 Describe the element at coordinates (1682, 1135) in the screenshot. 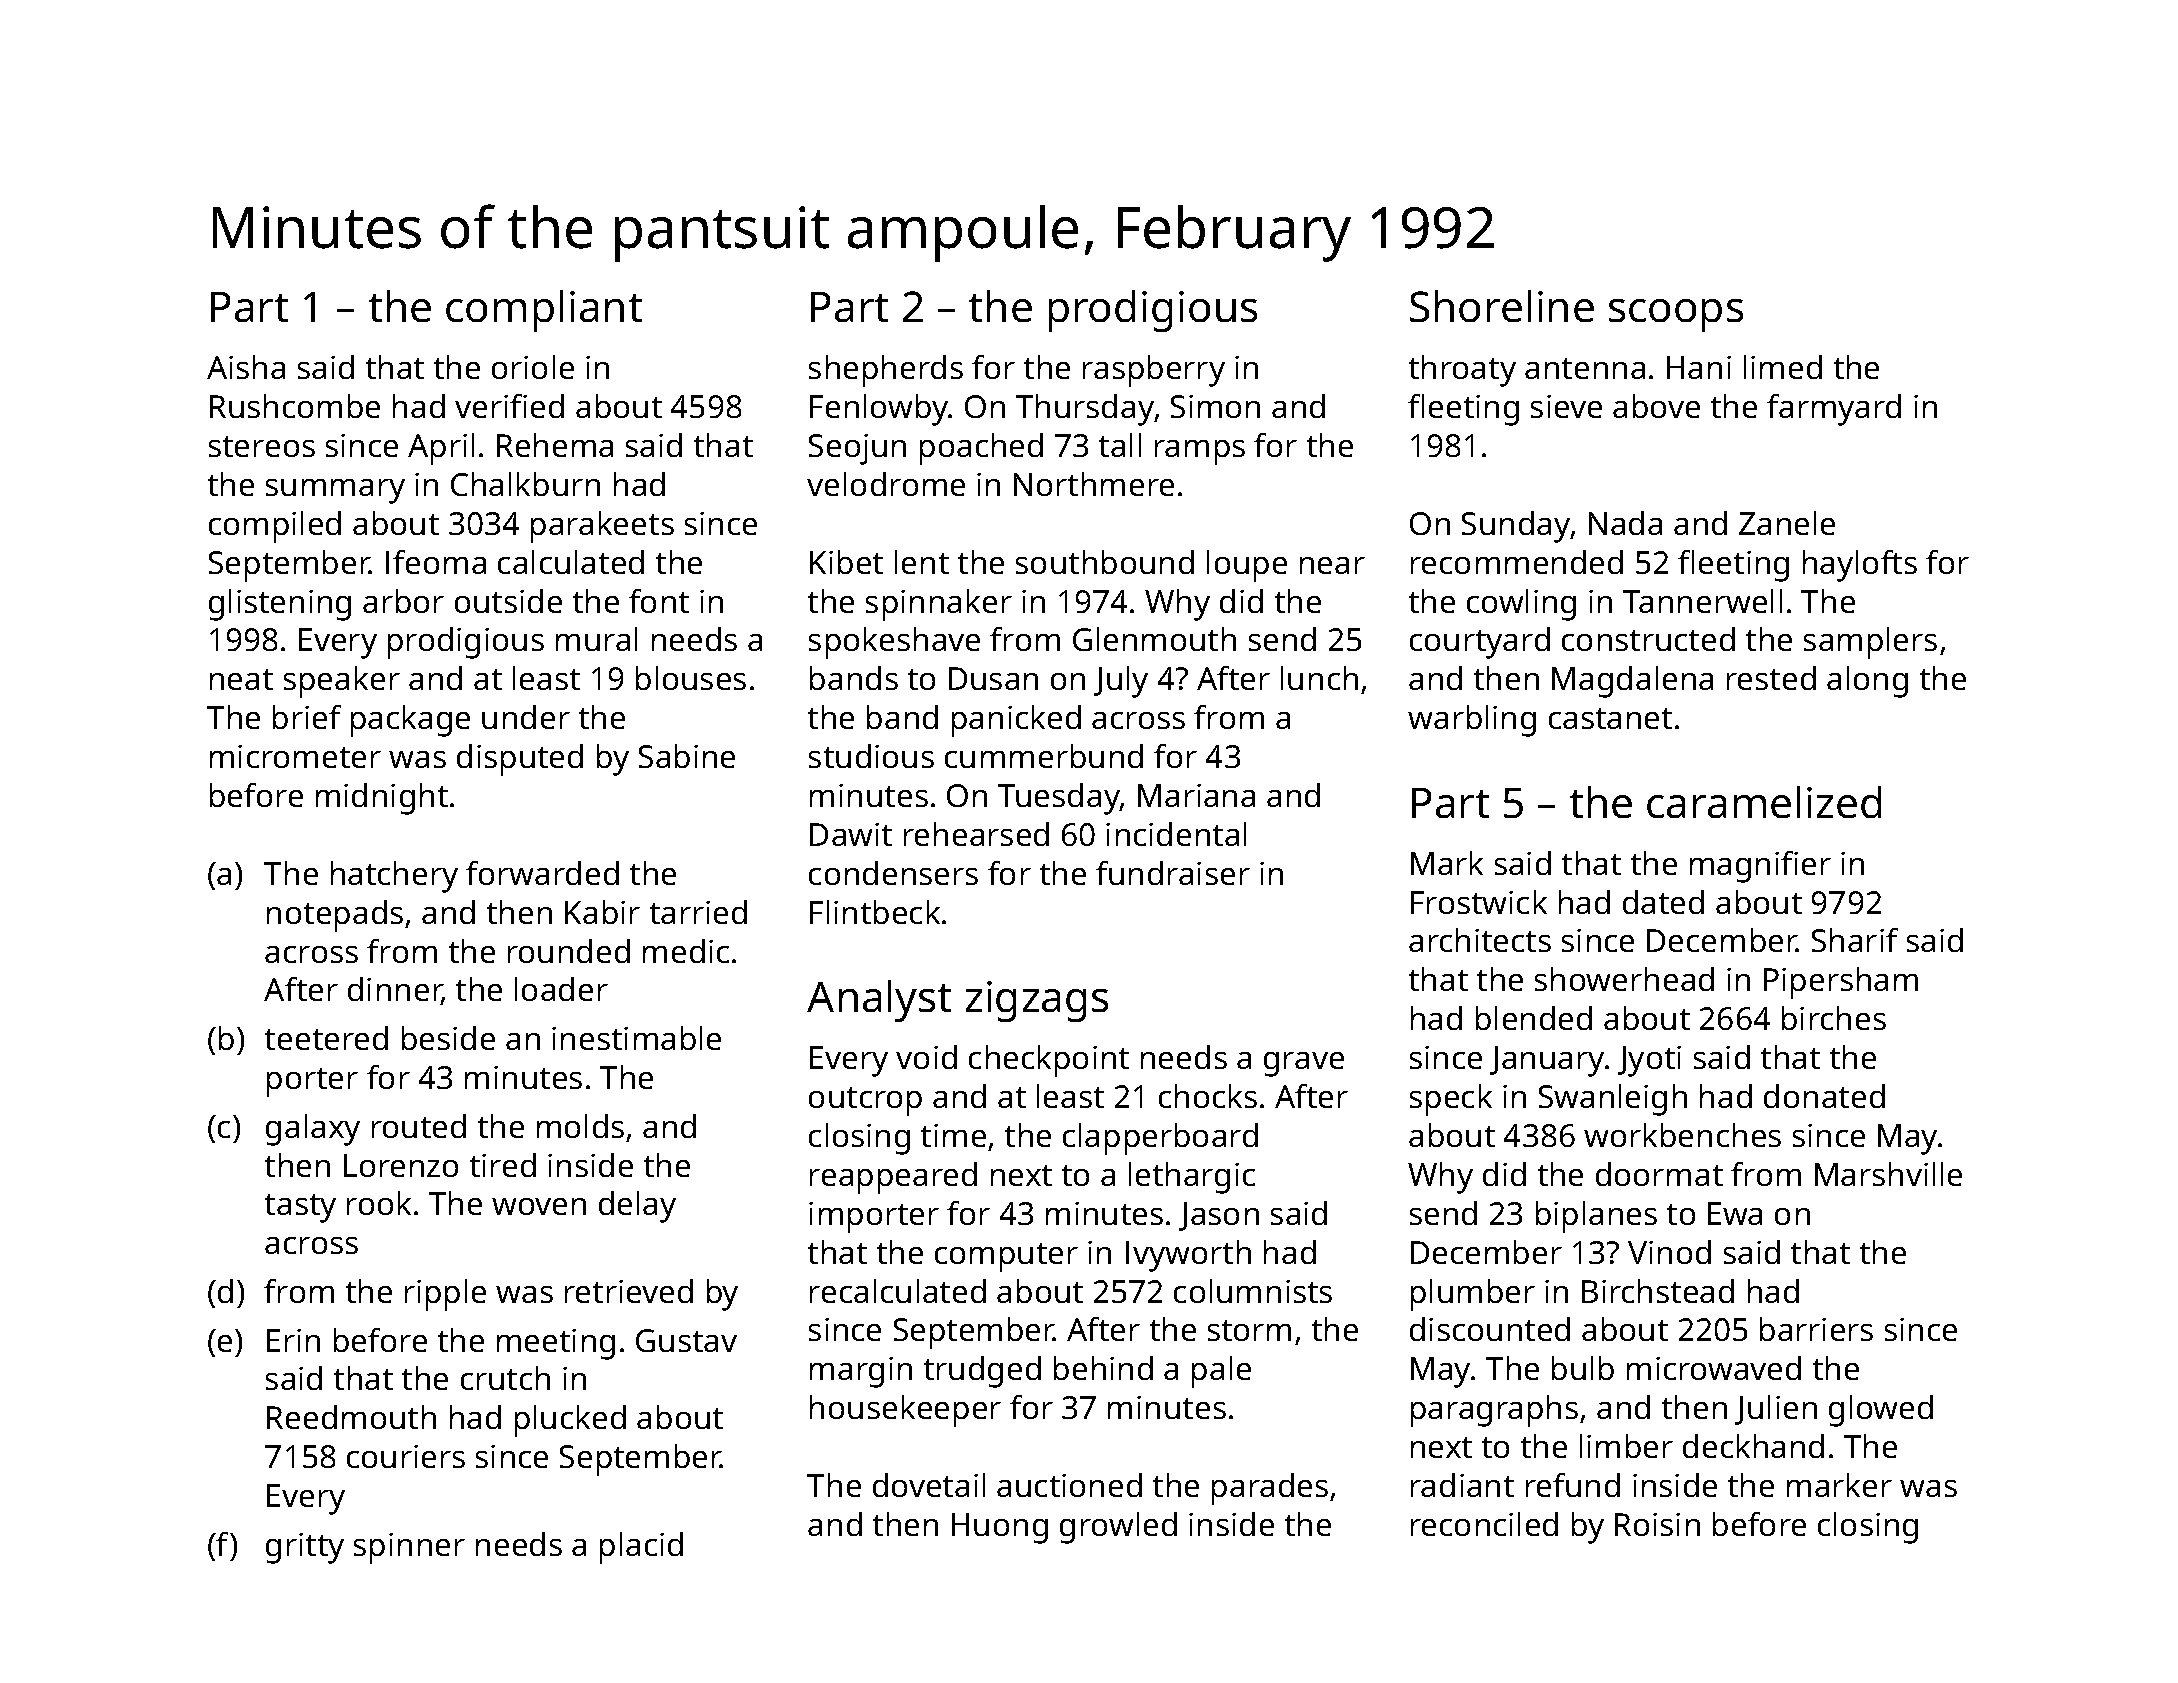

I see `workbenches` at that location.
